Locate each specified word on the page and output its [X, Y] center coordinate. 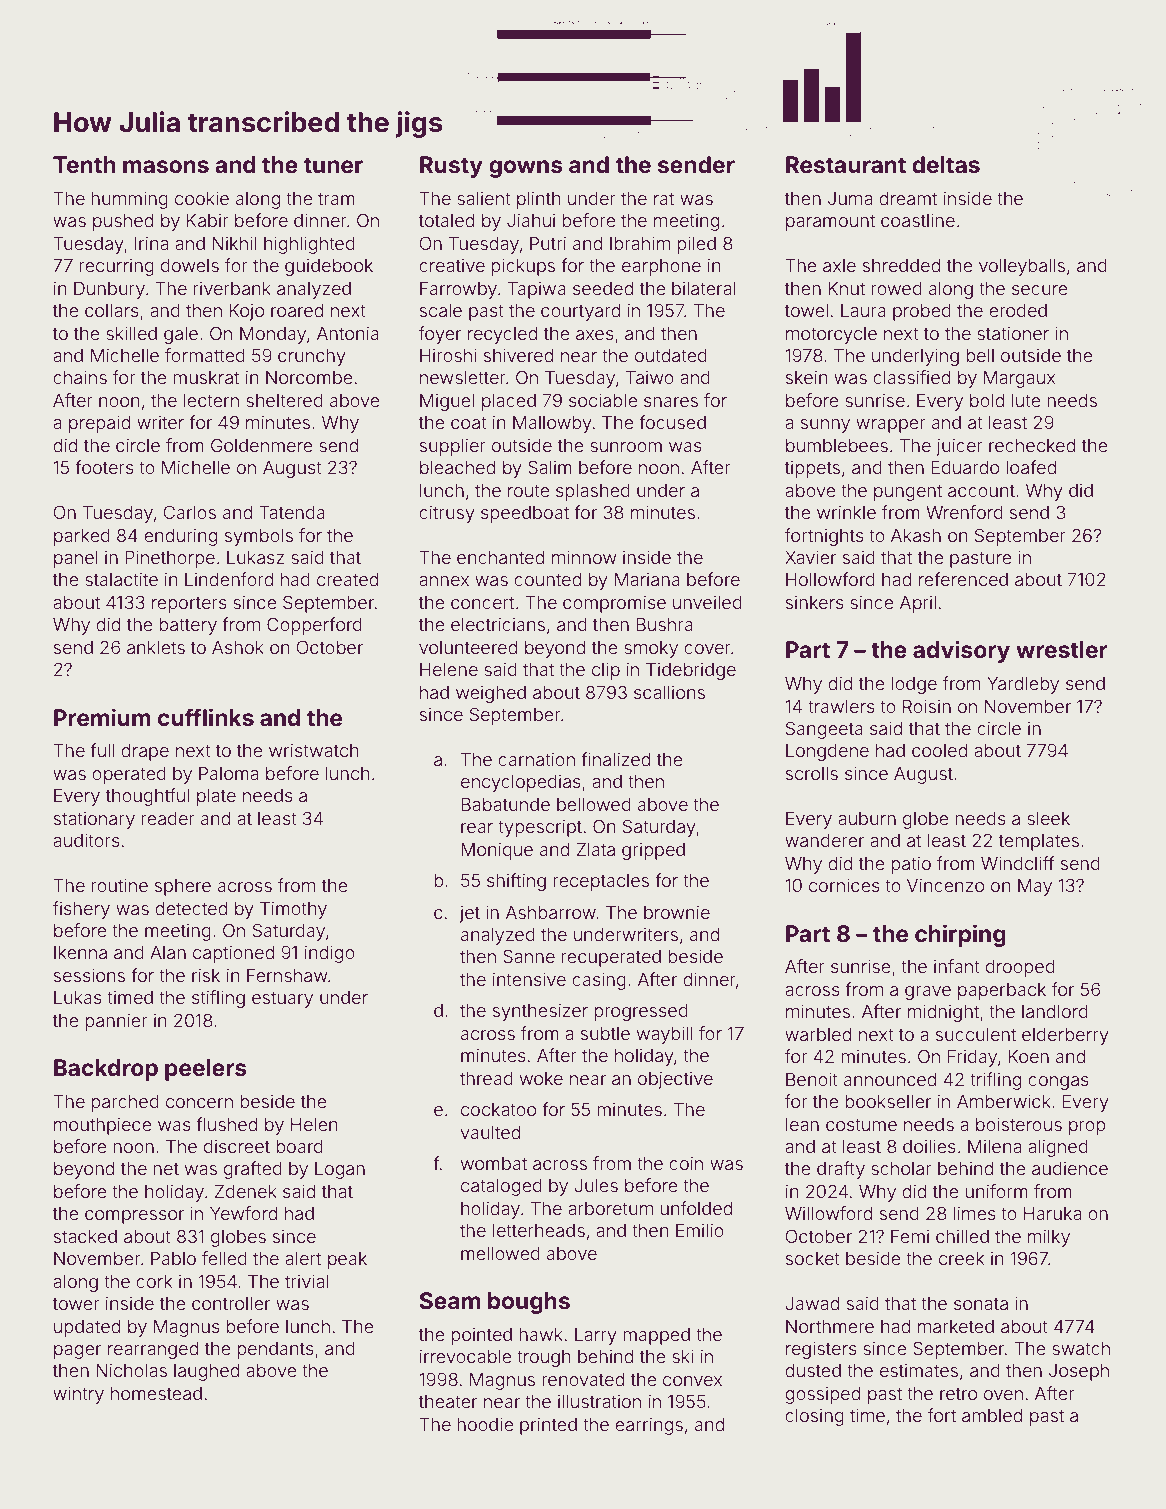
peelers [206, 1070]
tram [336, 199]
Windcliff [1017, 863]
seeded [603, 288]
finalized [615, 759]
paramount [830, 223]
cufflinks [206, 717]
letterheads [539, 1230]
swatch [1081, 1348]
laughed [206, 1372]
